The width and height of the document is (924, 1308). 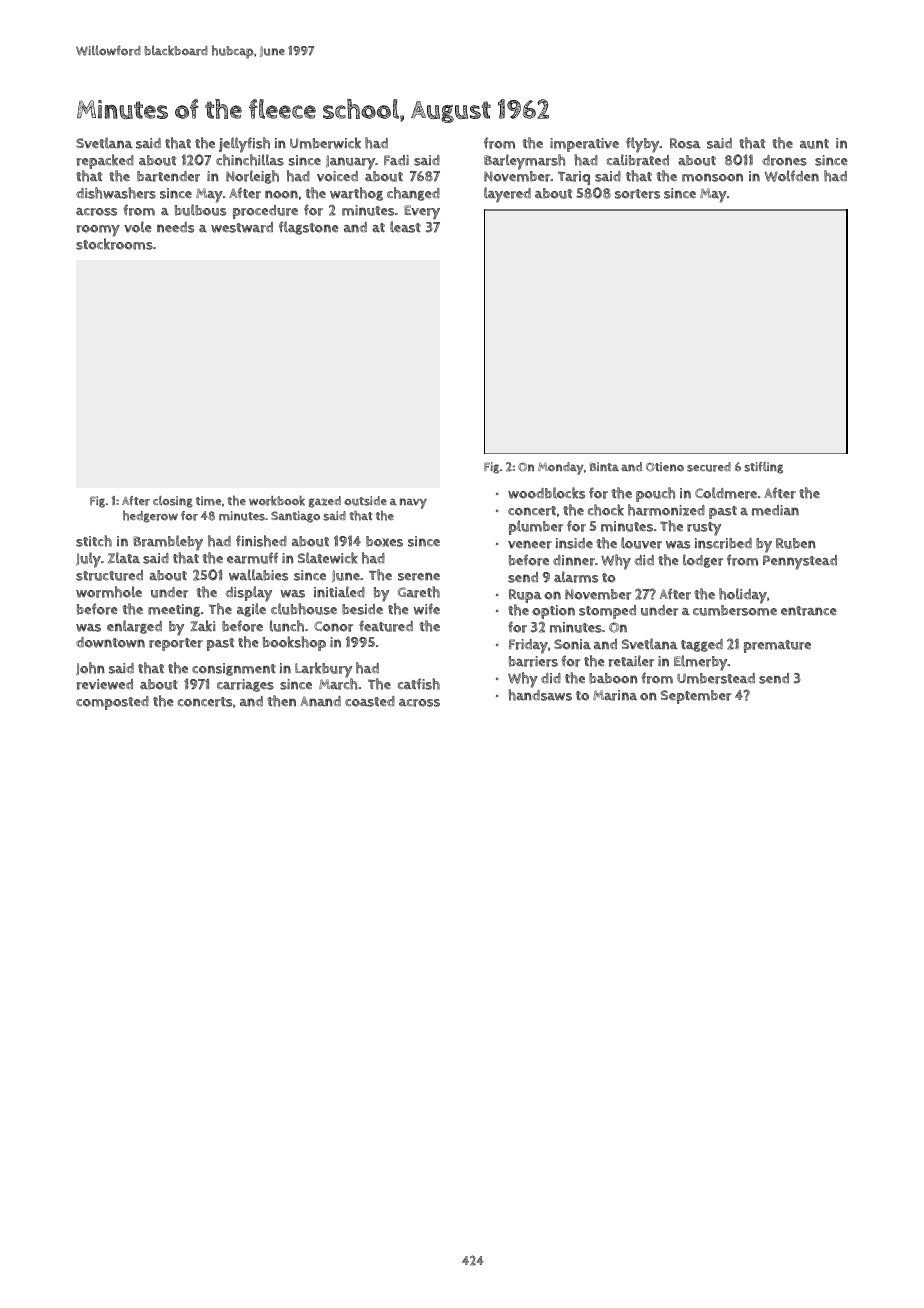 What do you see at coordinates (114, 244) in the document?
I see `stockrooms` at bounding box center [114, 244].
